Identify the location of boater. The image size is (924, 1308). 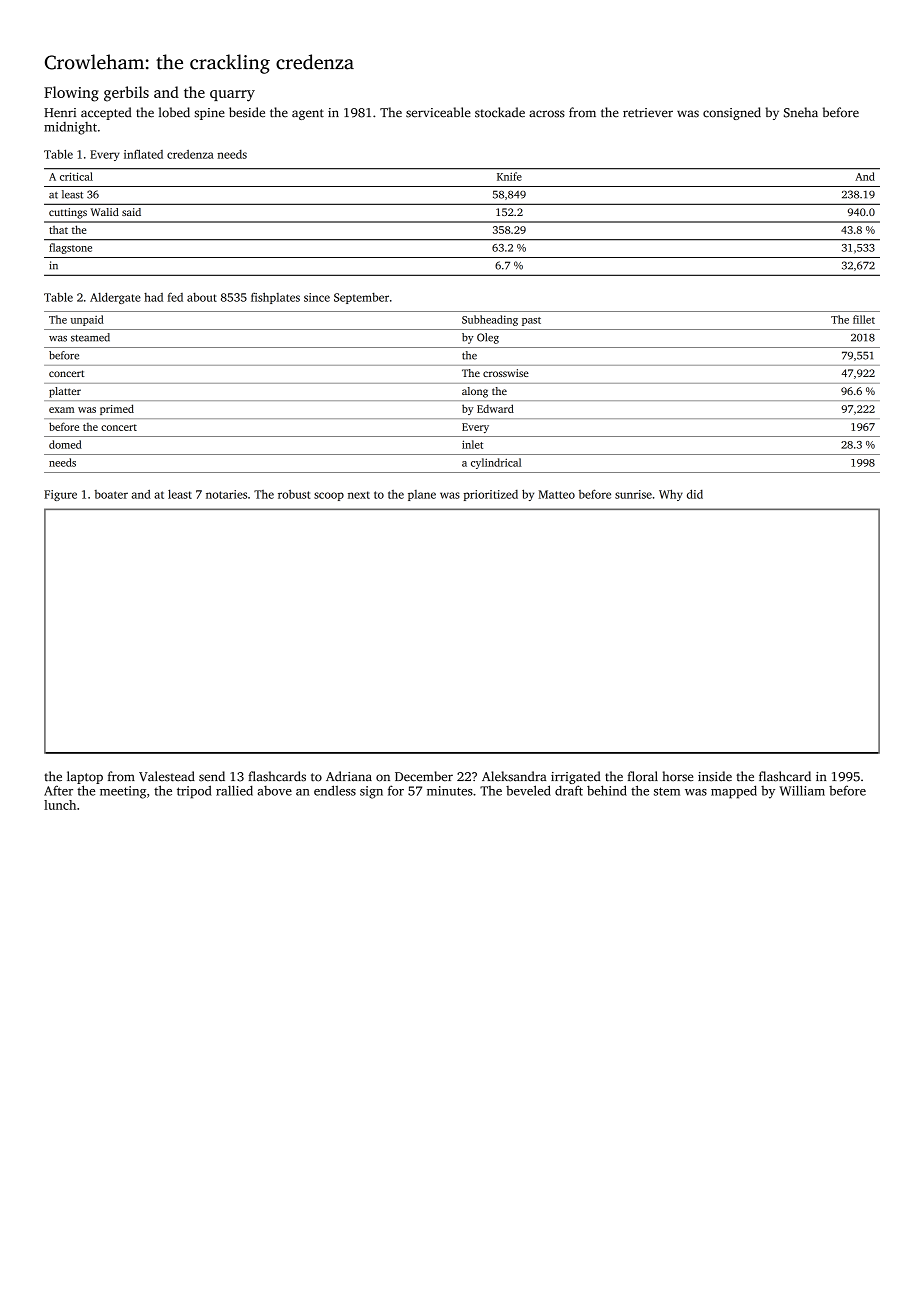
(111, 494).
